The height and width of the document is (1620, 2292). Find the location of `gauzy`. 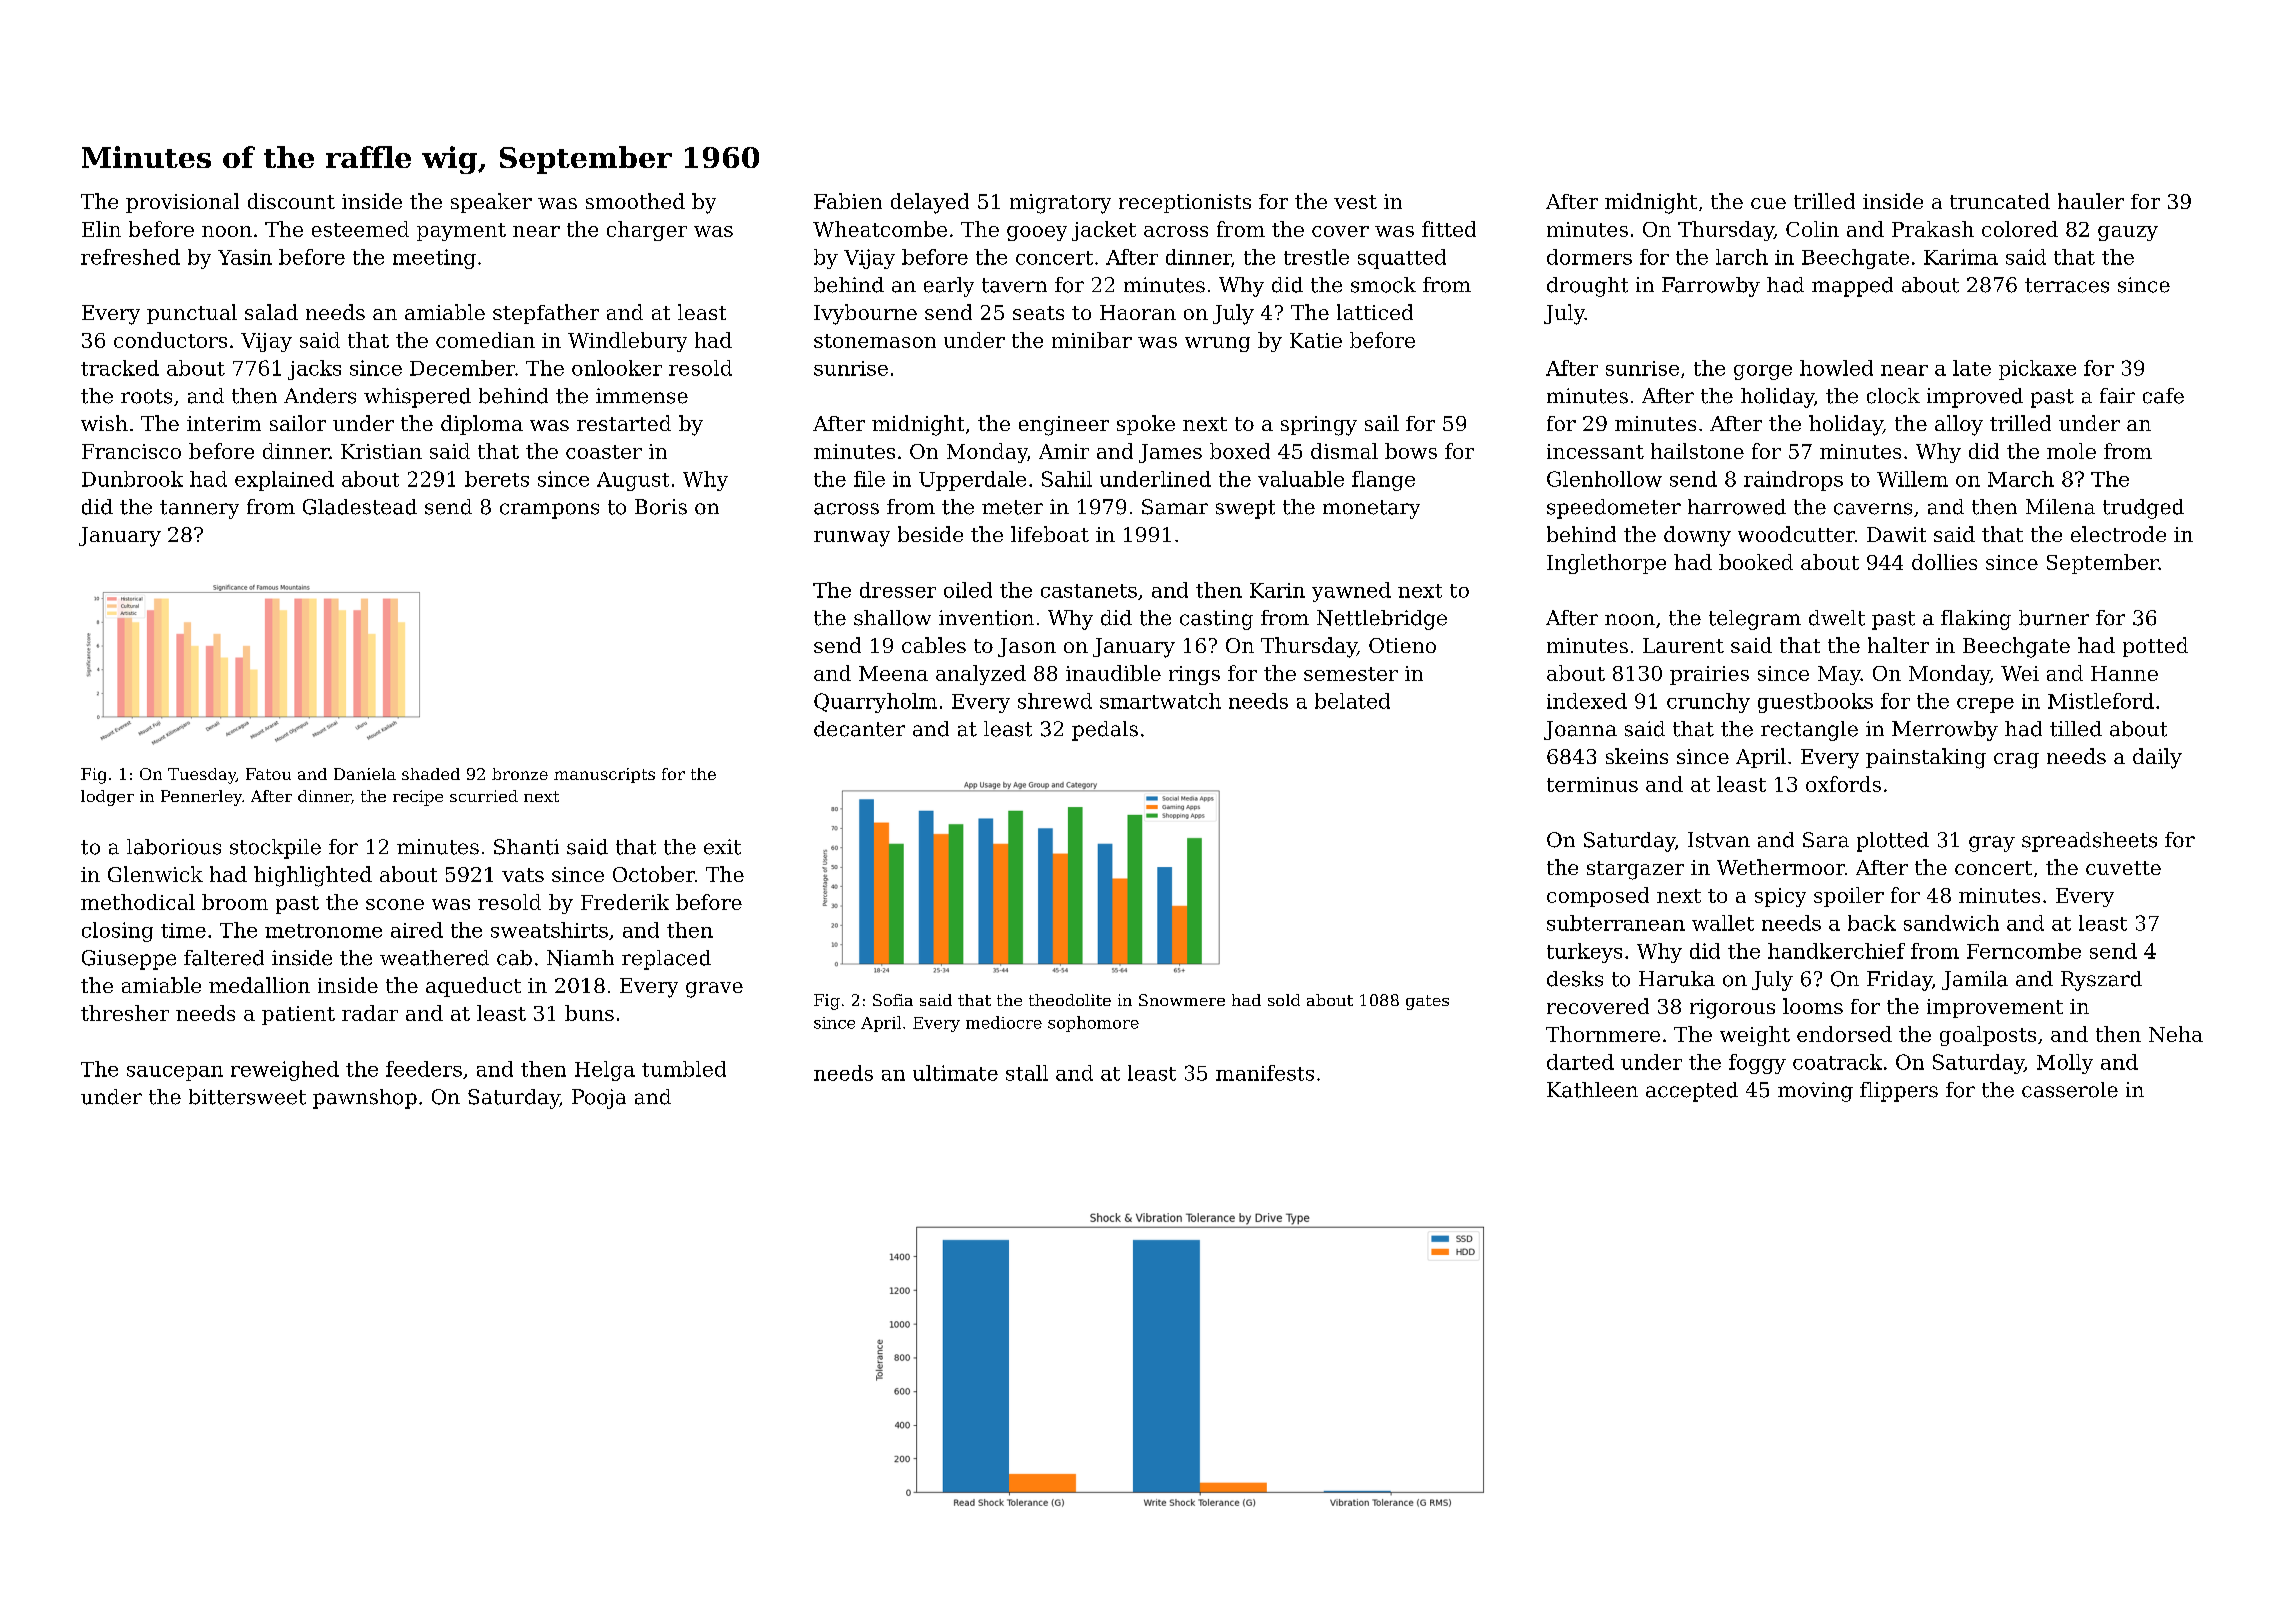

gauzy is located at coordinates (2128, 233).
